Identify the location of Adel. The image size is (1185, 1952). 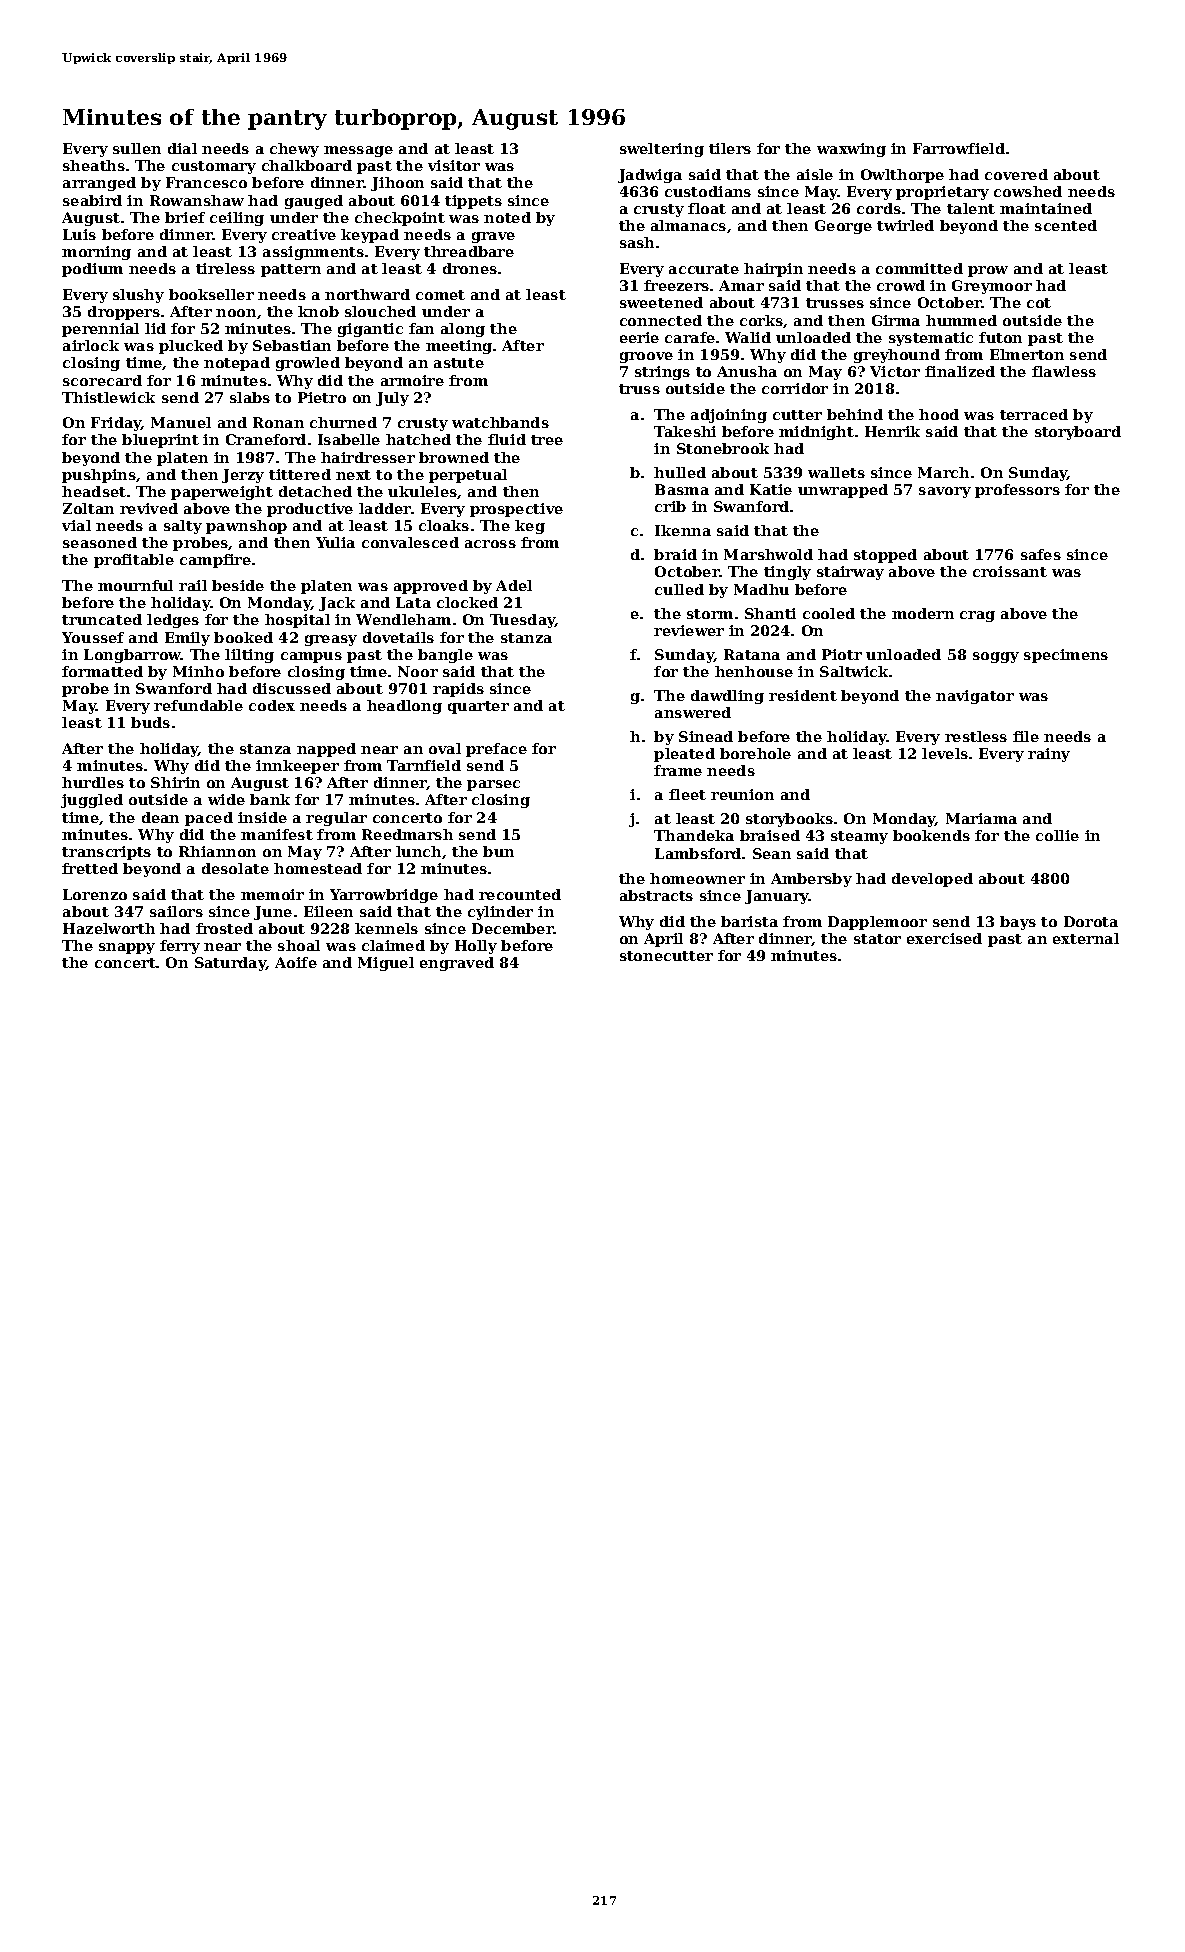
(514, 585).
